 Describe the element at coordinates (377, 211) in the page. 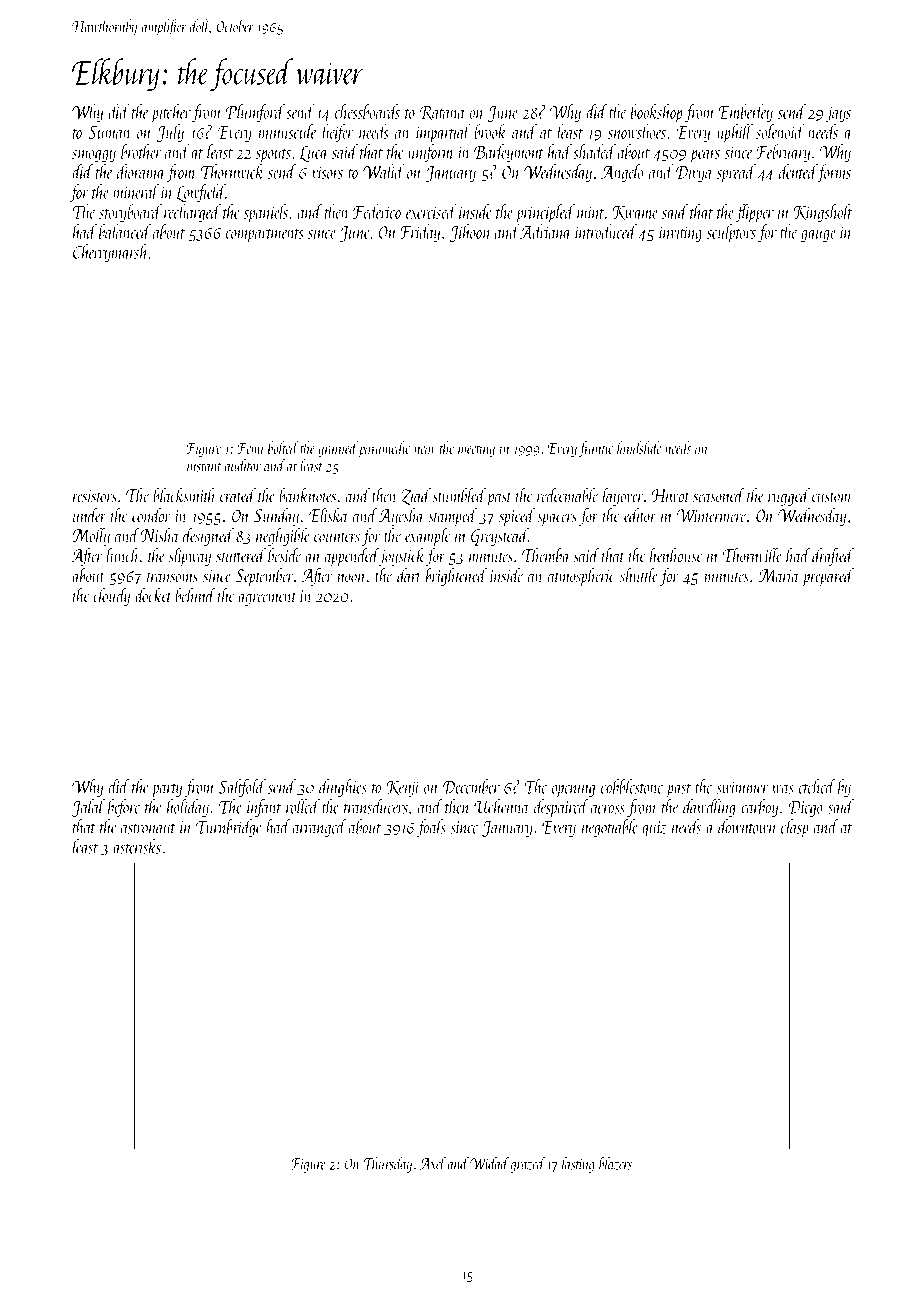

I see `Federico` at that location.
